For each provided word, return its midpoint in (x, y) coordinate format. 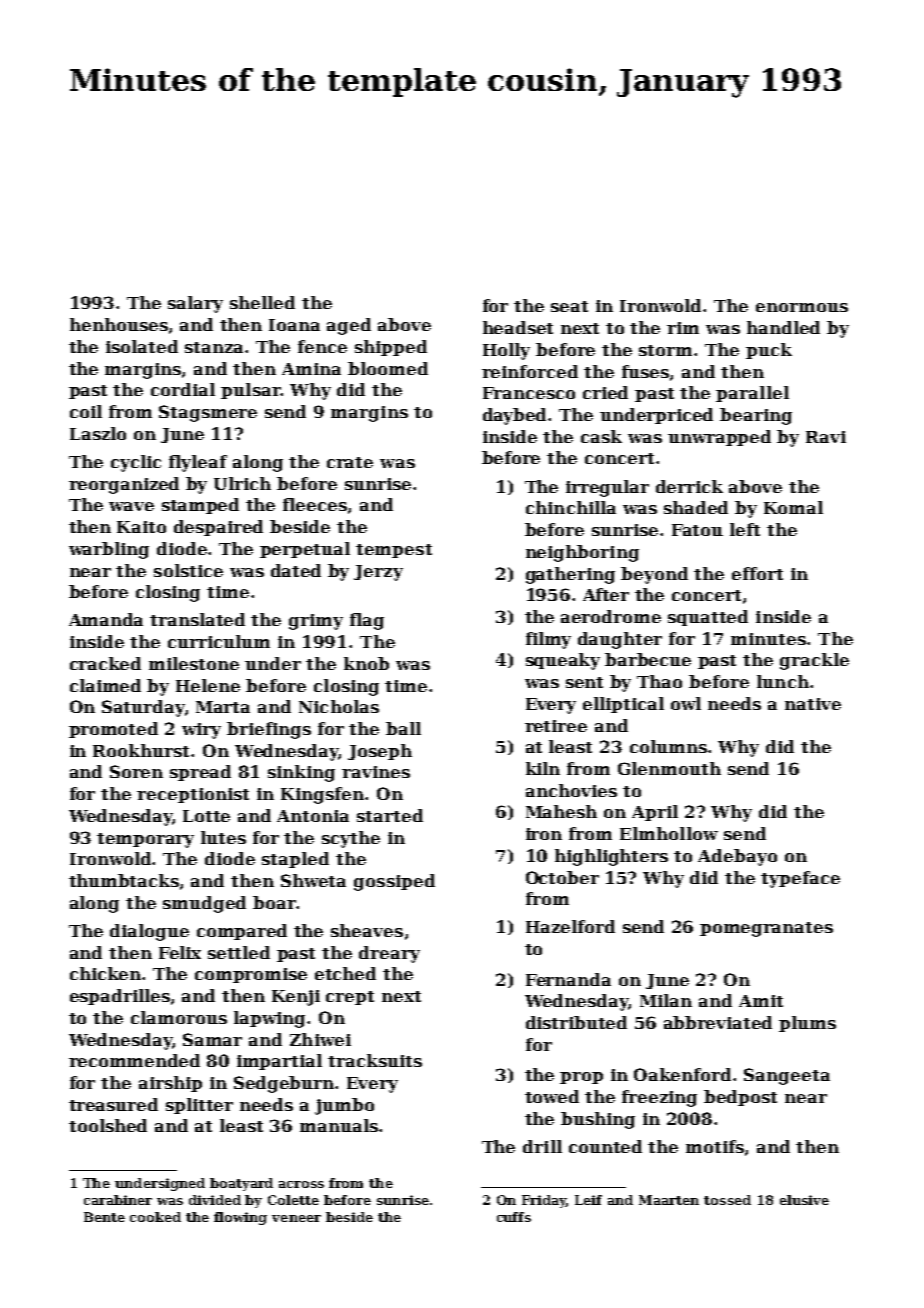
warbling (109, 550)
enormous (802, 307)
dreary (389, 954)
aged (349, 326)
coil (86, 411)
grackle (814, 661)
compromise (251, 975)
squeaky (563, 661)
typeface (800, 879)
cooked (155, 1217)
